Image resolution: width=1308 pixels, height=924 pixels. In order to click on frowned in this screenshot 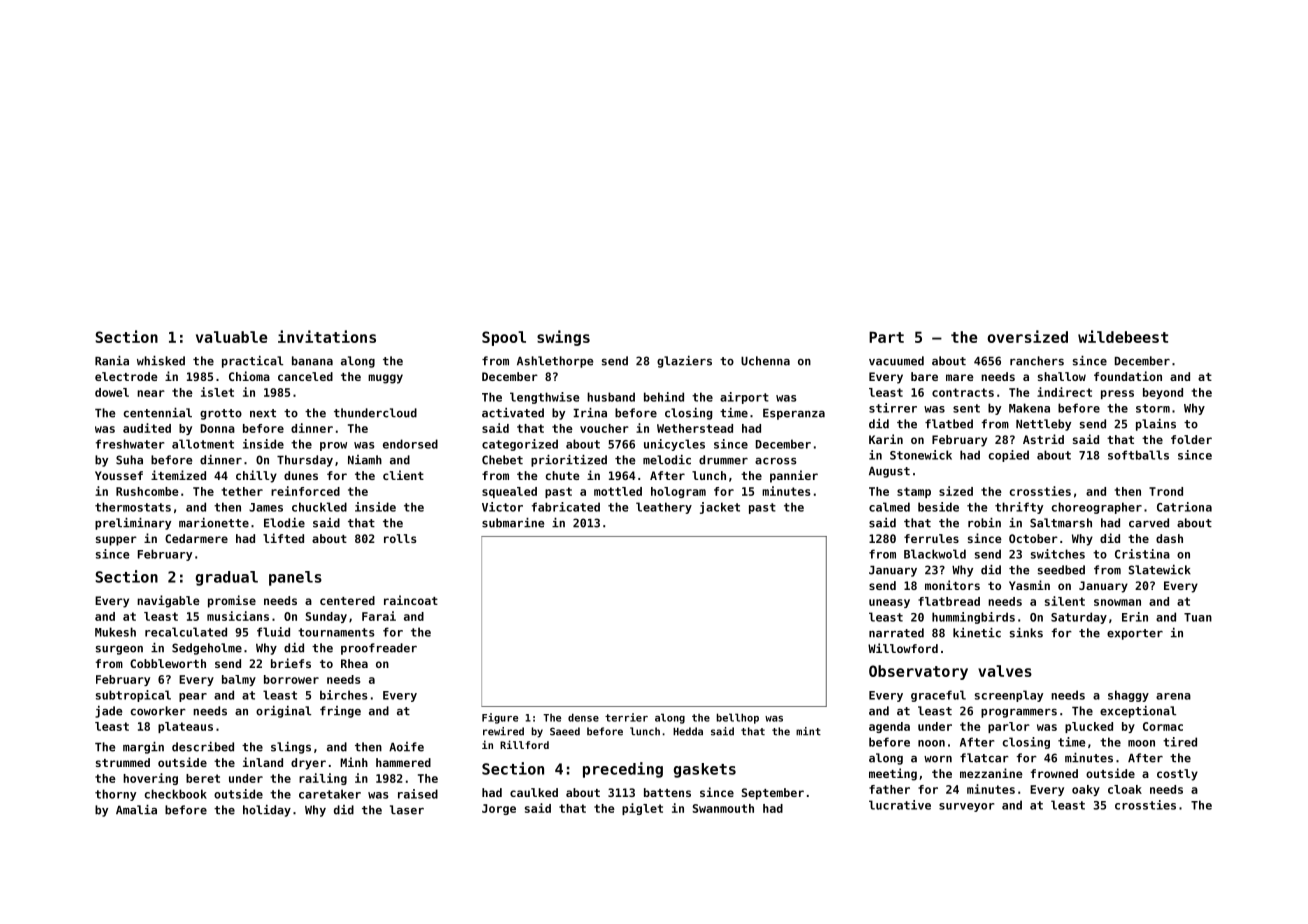, I will do `click(1054, 773)`.
